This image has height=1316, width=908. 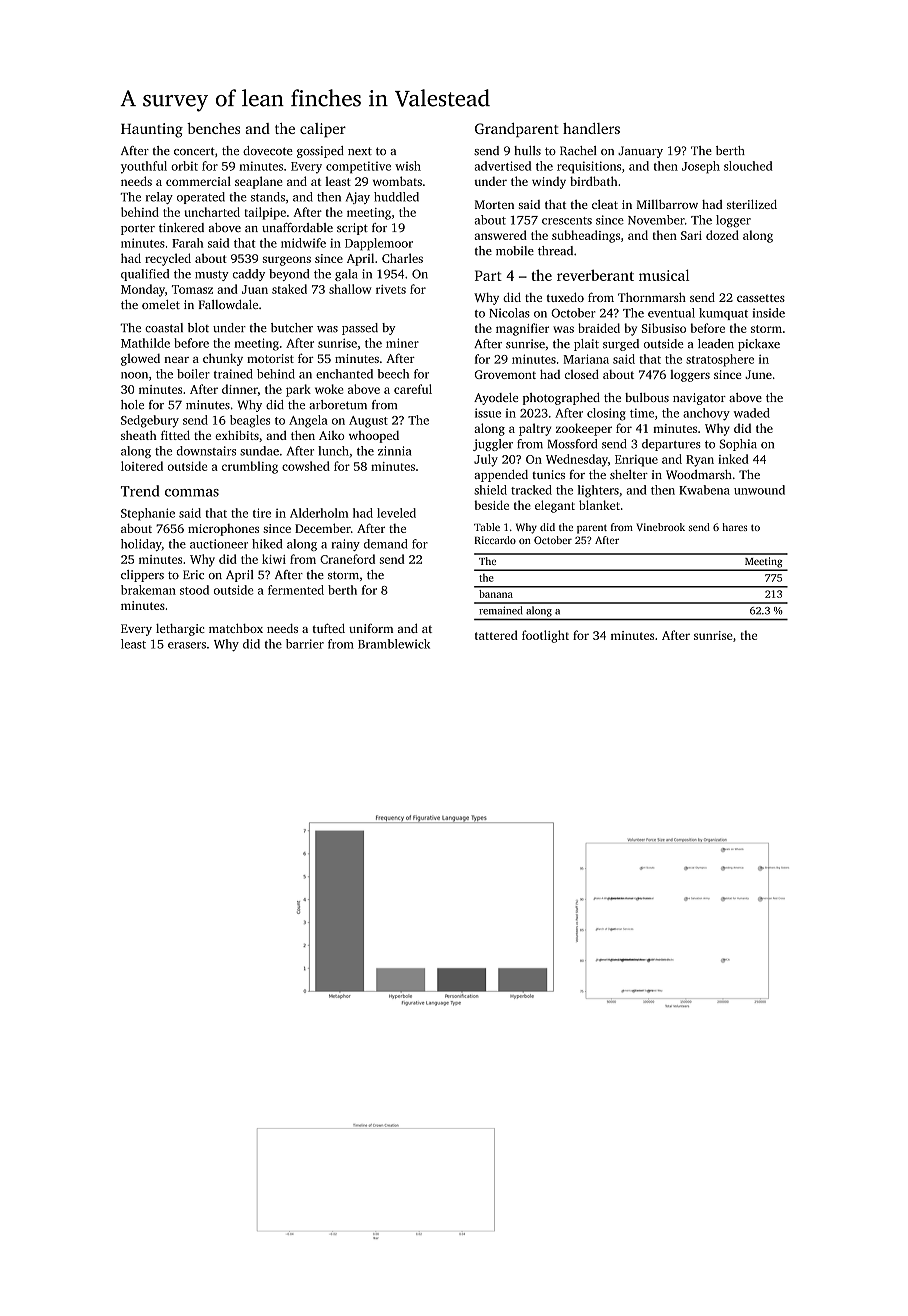 I want to click on kumquat, so click(x=723, y=314).
